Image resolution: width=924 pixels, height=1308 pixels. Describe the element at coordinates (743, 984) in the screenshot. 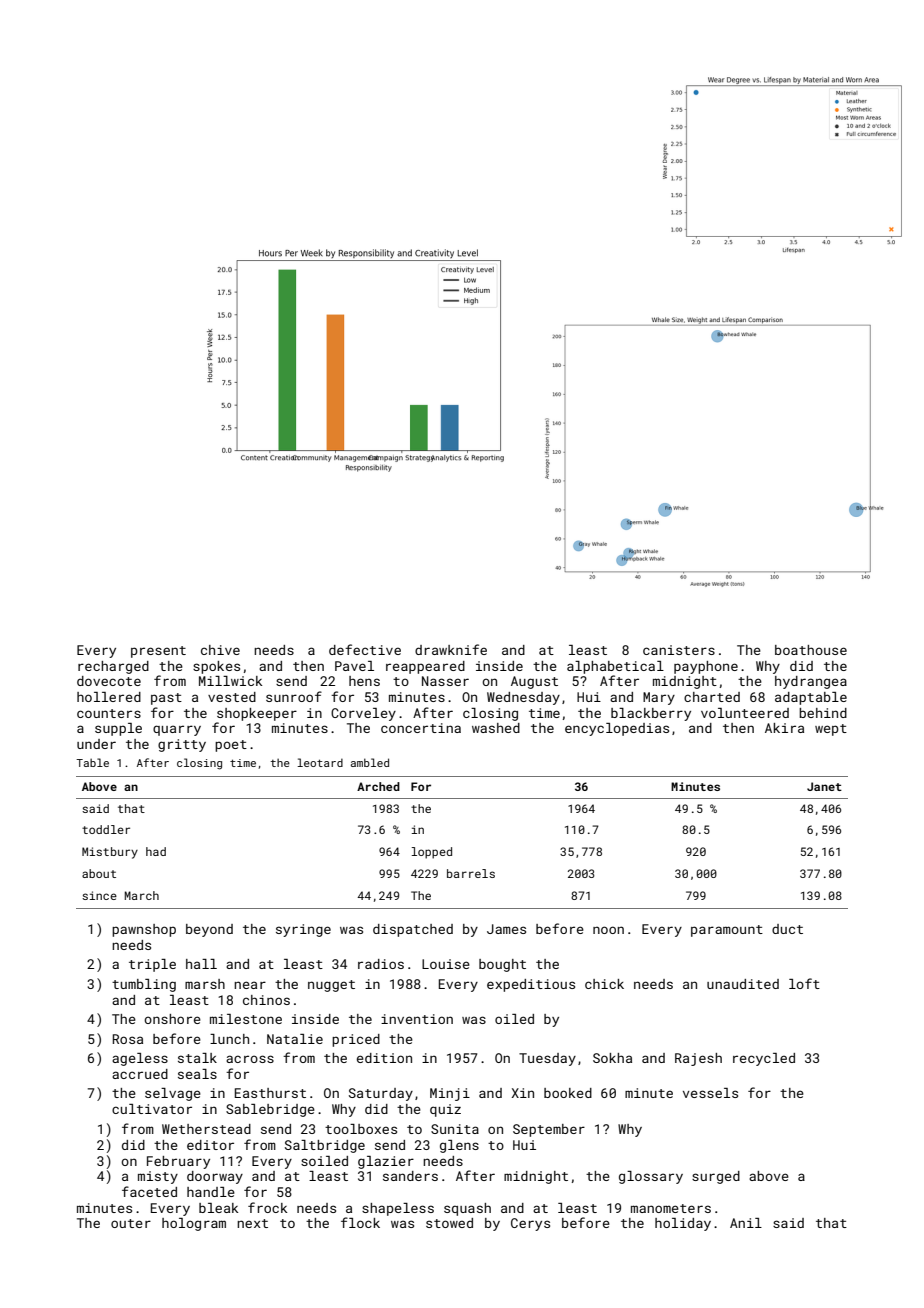

I see `unaudited` at that location.
